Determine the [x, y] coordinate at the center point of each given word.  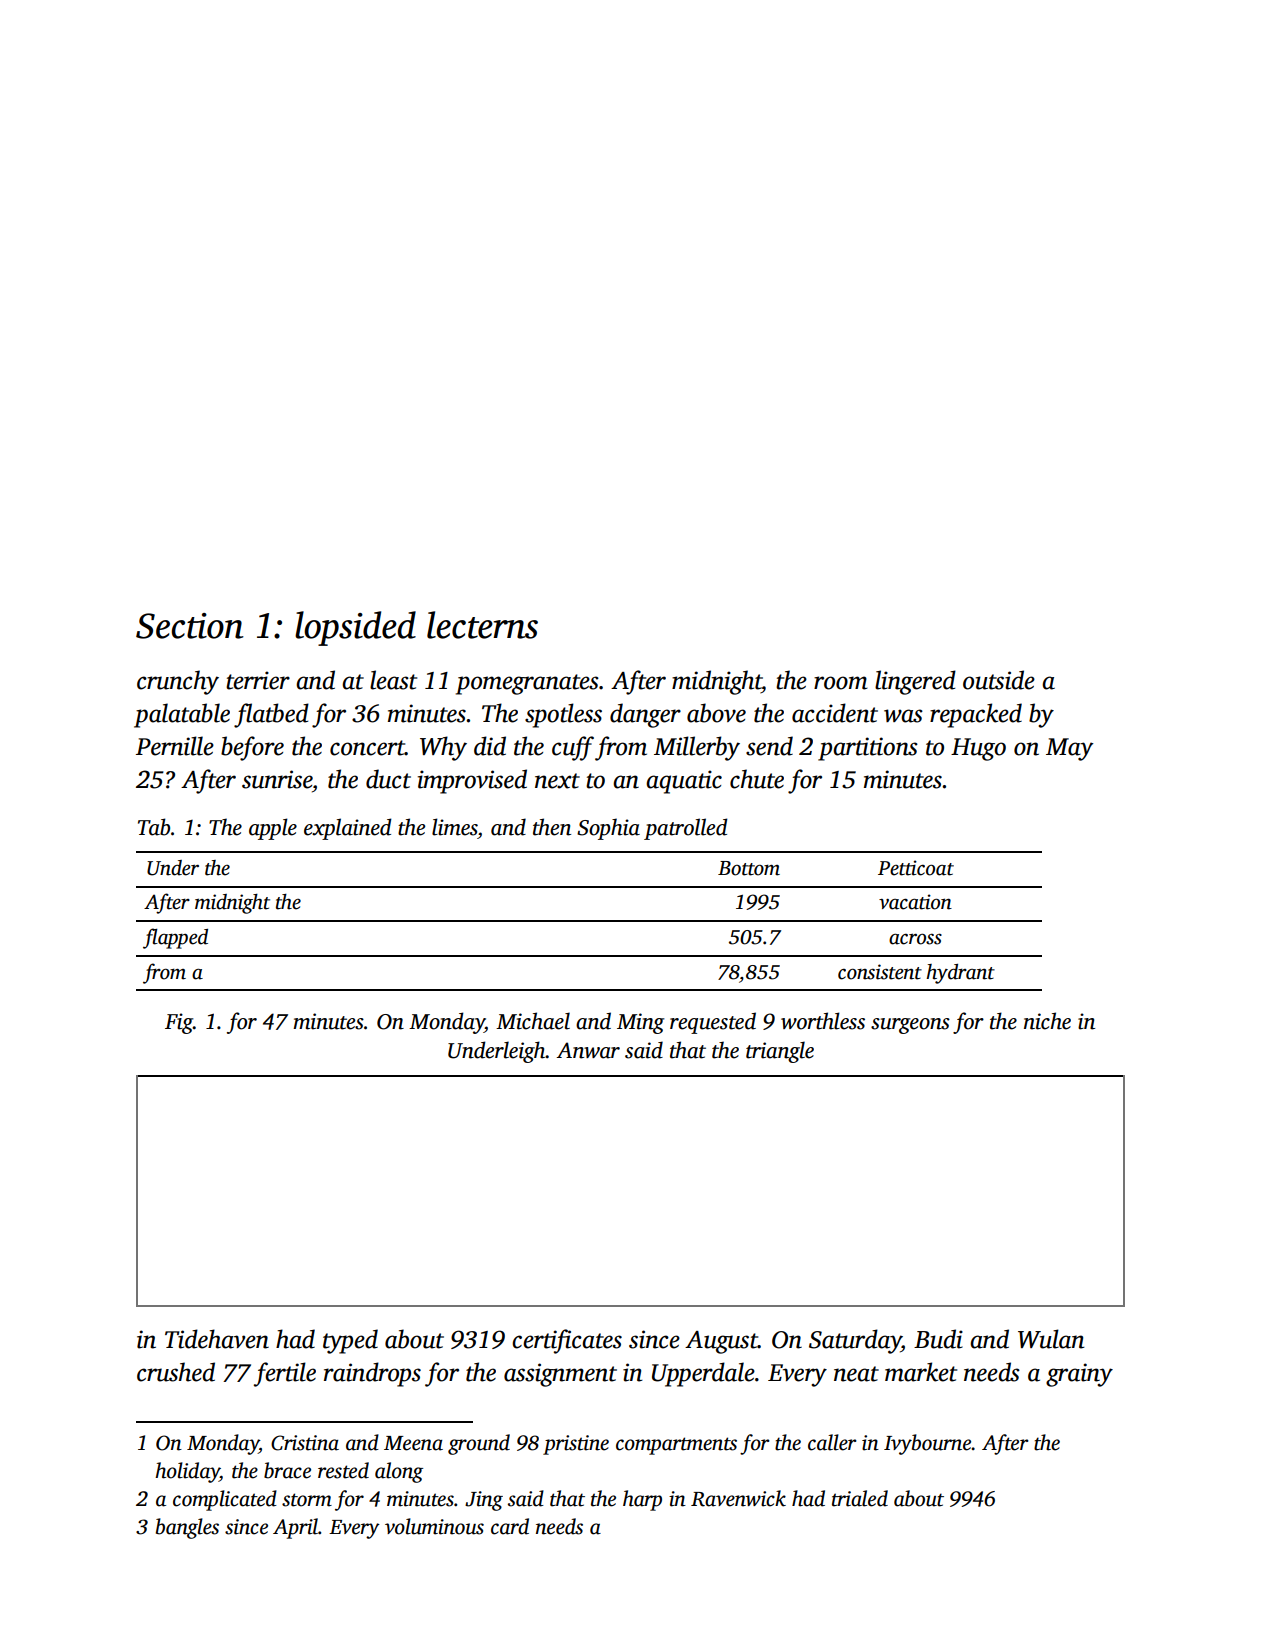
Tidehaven [217, 1339]
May [1070, 749]
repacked [976, 715]
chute [757, 779]
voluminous [434, 1526]
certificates [567, 1341]
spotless [563, 715]
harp [642, 1500]
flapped [175, 938]
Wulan [1051, 1339]
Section [190, 626]
